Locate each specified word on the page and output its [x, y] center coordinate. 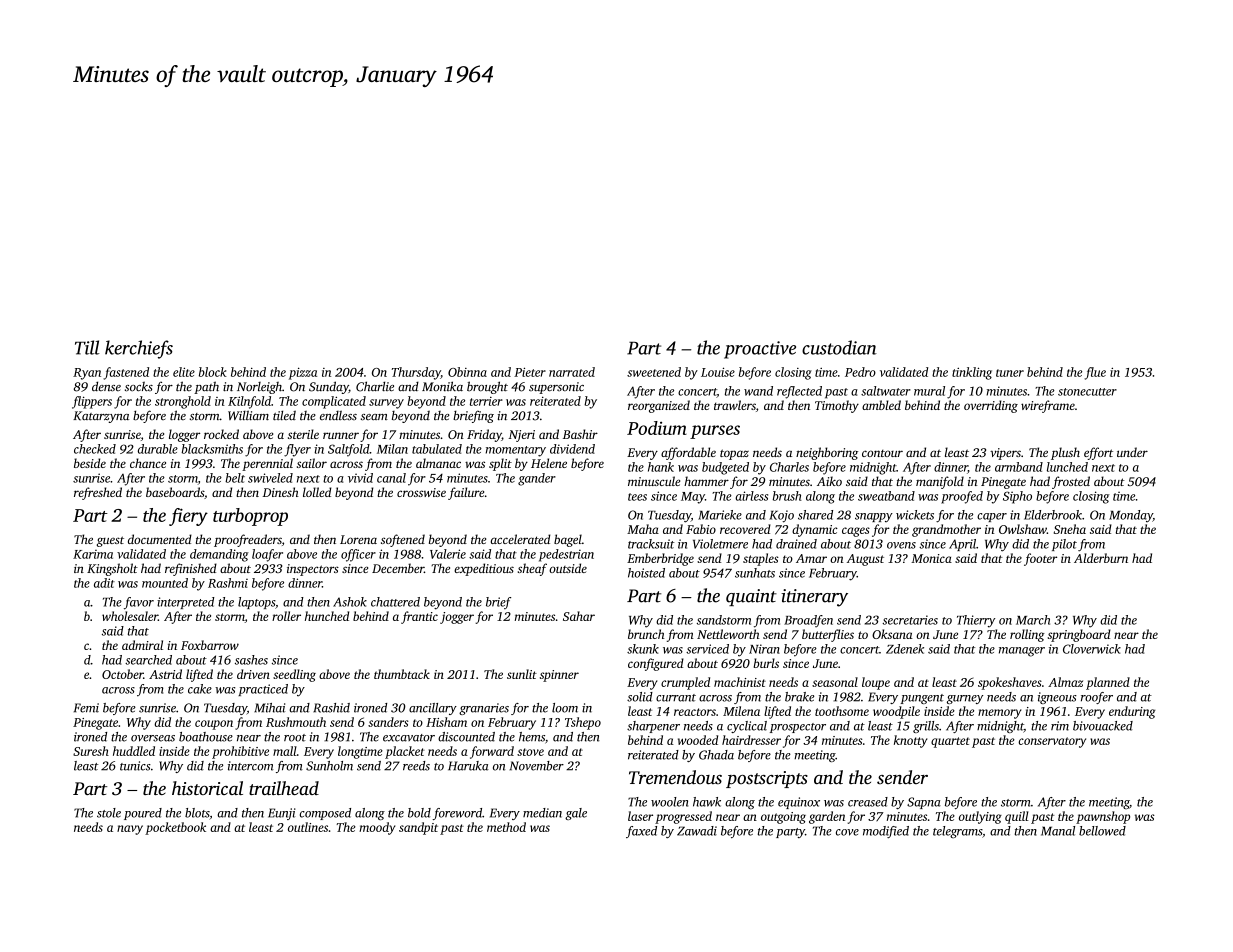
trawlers [735, 405]
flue [1095, 373]
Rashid [331, 708]
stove [530, 752]
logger [184, 435]
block [213, 372]
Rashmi [228, 583]
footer [1040, 559]
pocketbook [175, 828]
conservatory [1052, 742]
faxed [641, 832]
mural [929, 391]
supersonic [556, 388]
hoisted [646, 573]
